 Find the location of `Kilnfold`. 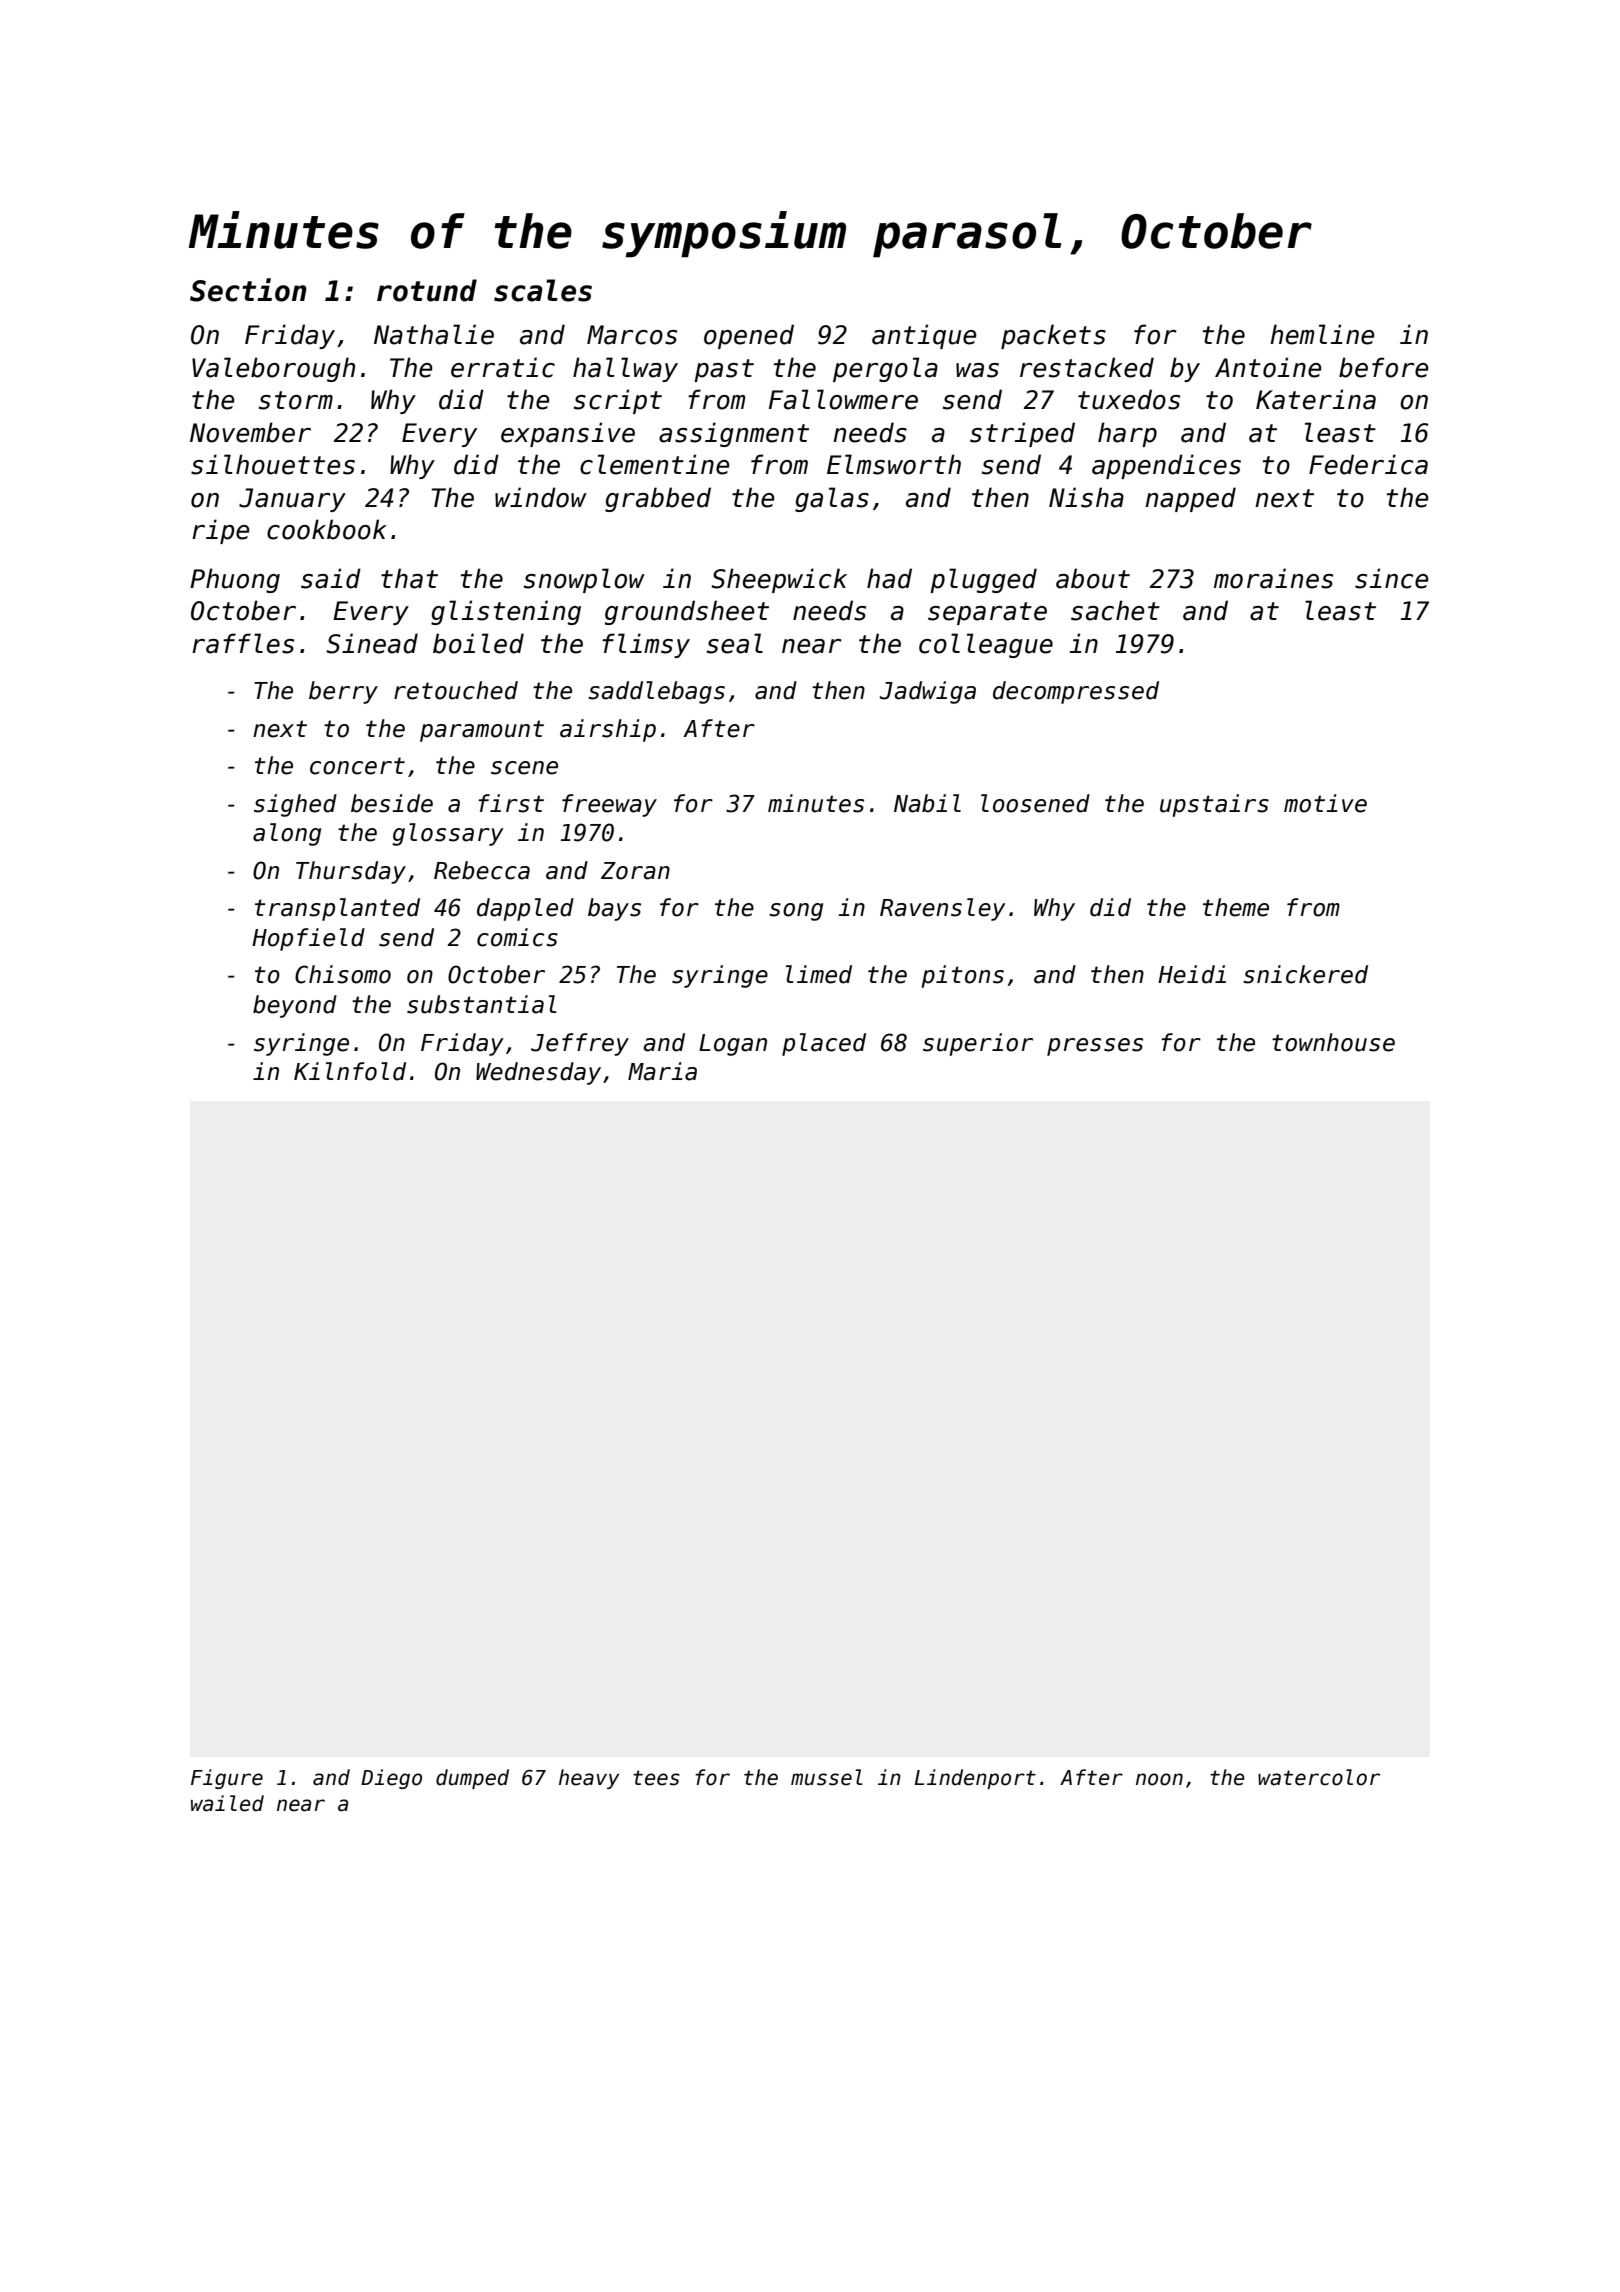

Kilnfold is located at coordinates (350, 1071).
